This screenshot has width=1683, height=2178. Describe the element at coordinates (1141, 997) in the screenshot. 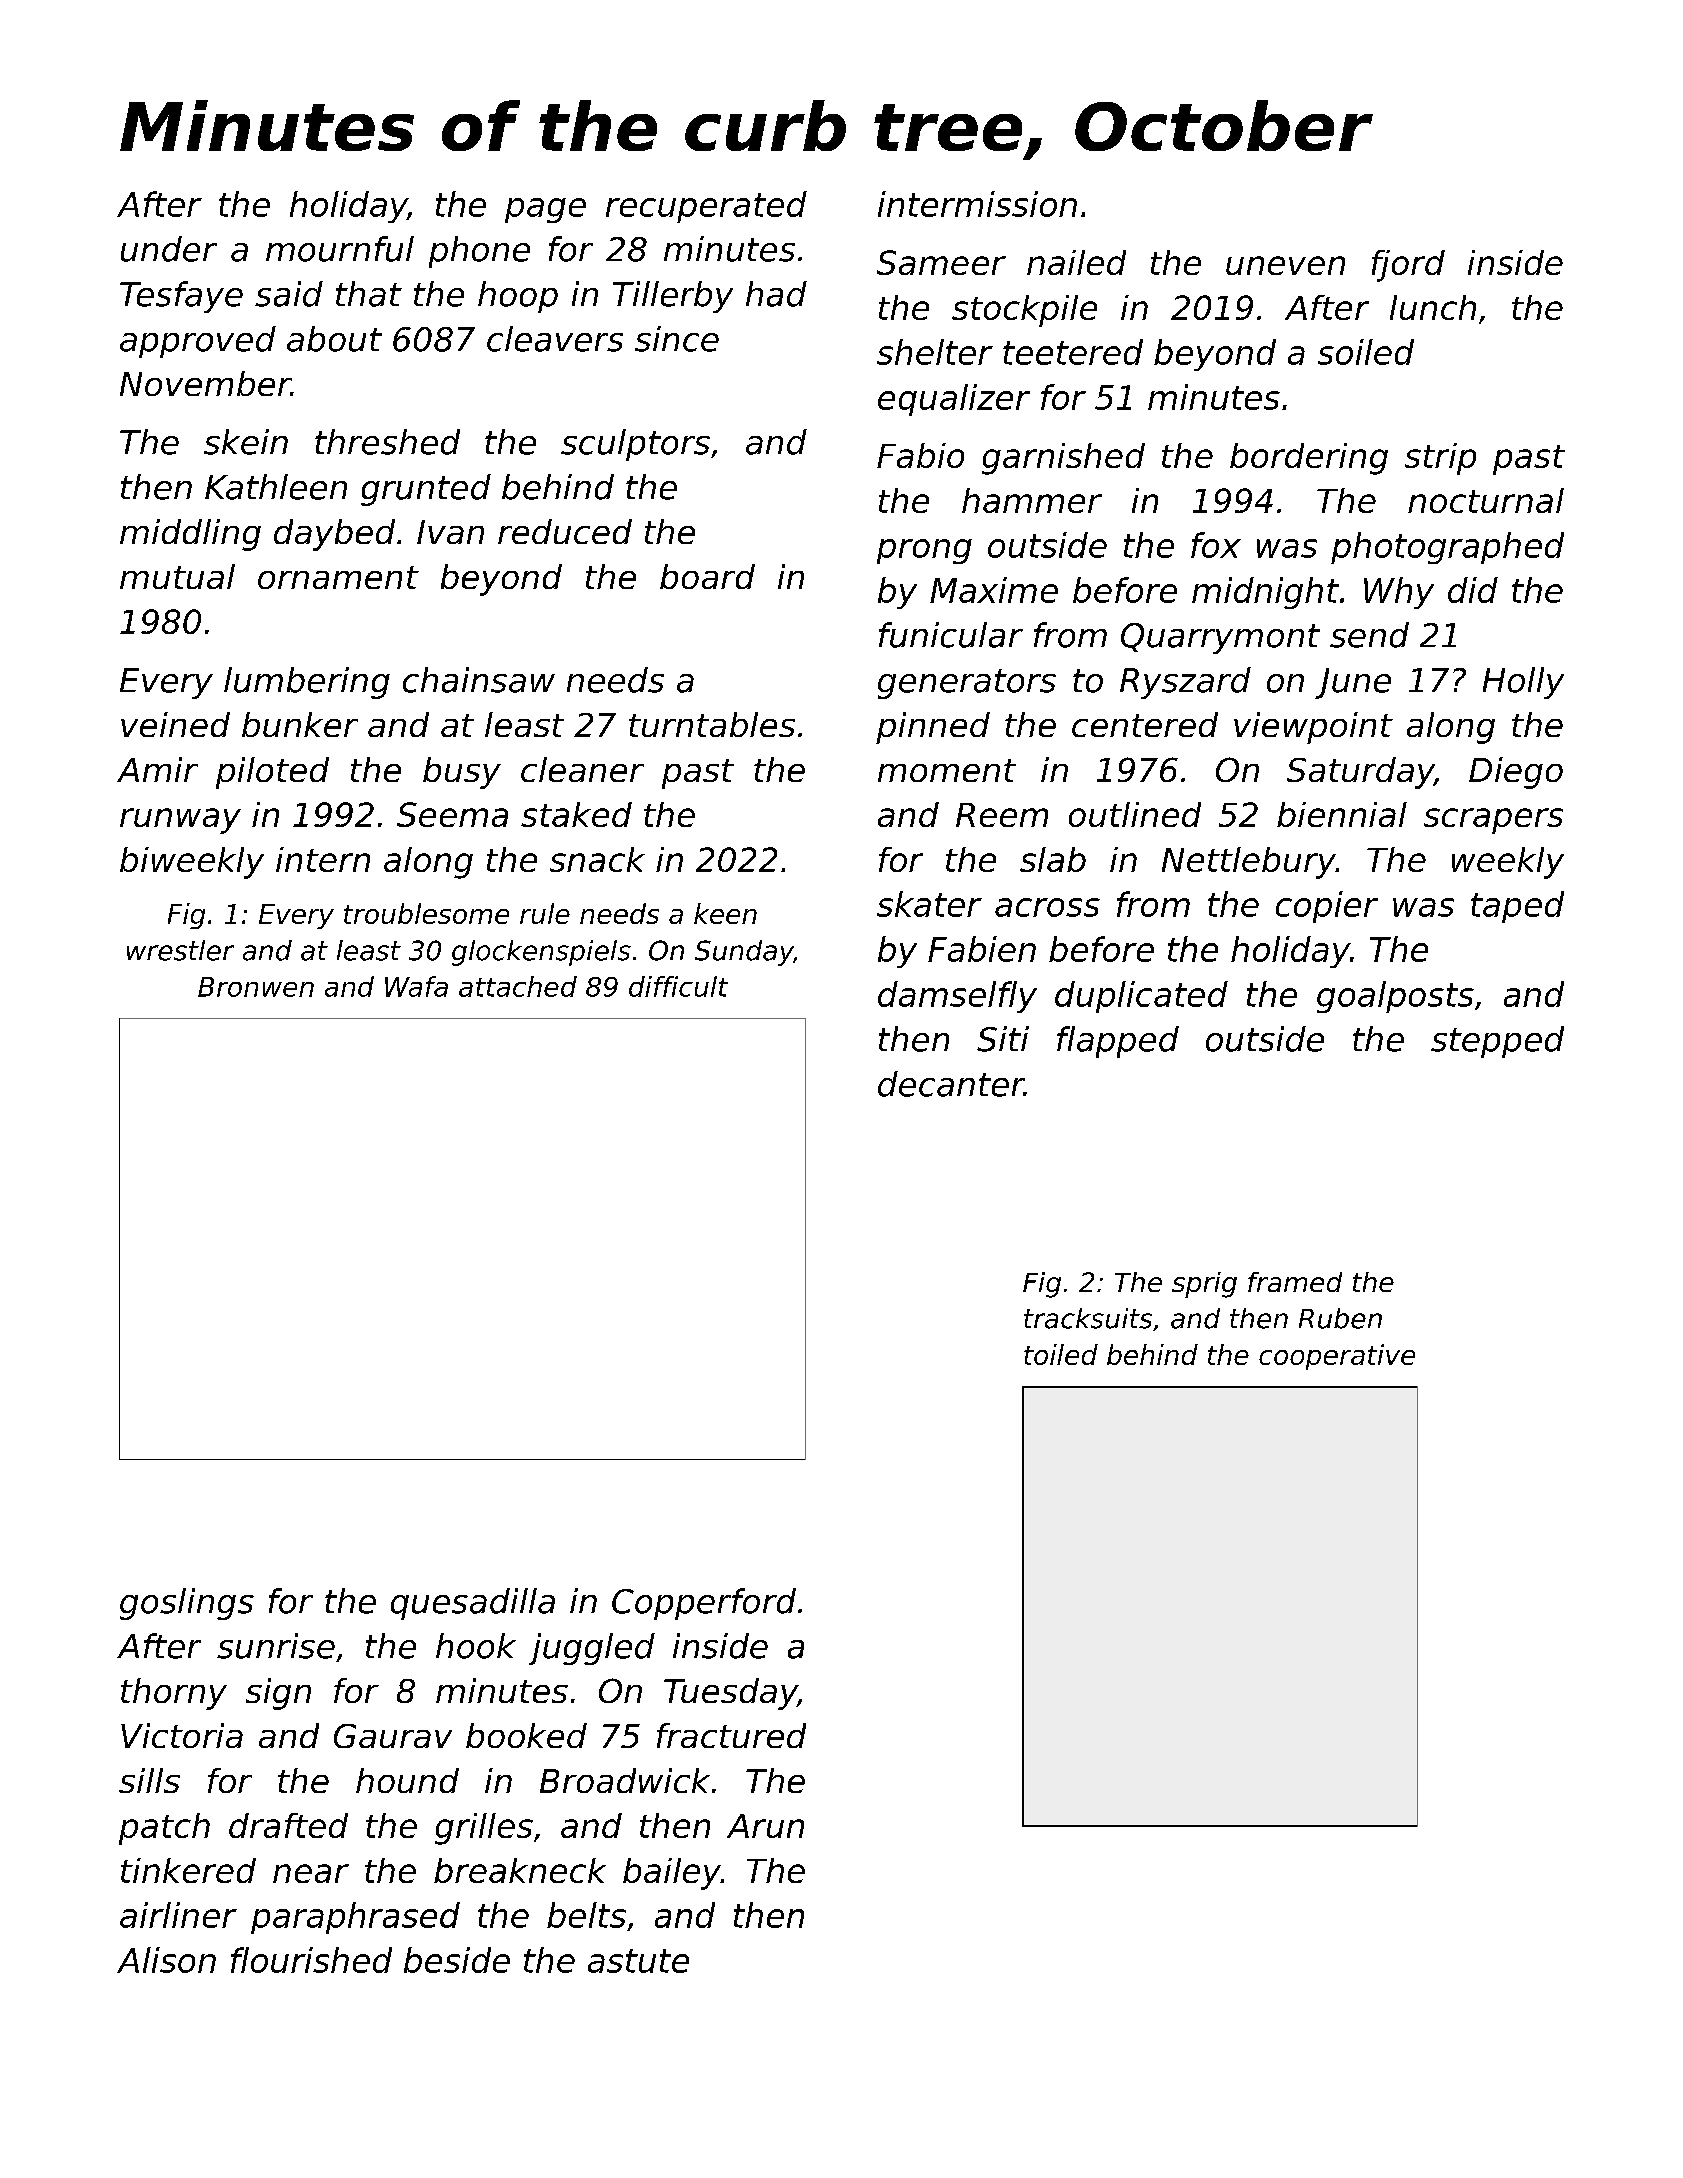

I see `duplicated` at that location.
